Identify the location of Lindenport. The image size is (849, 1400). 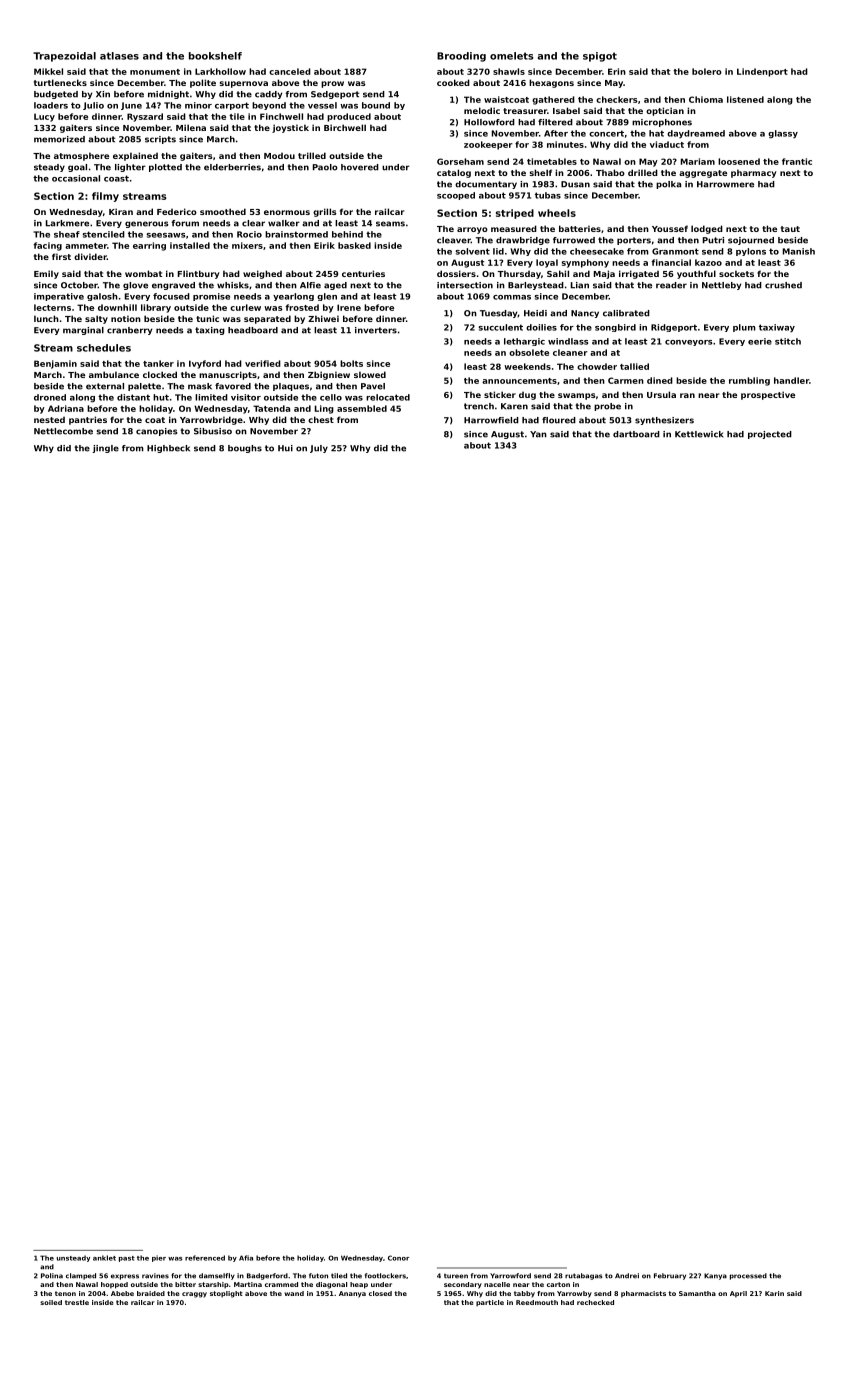
(762, 72).
